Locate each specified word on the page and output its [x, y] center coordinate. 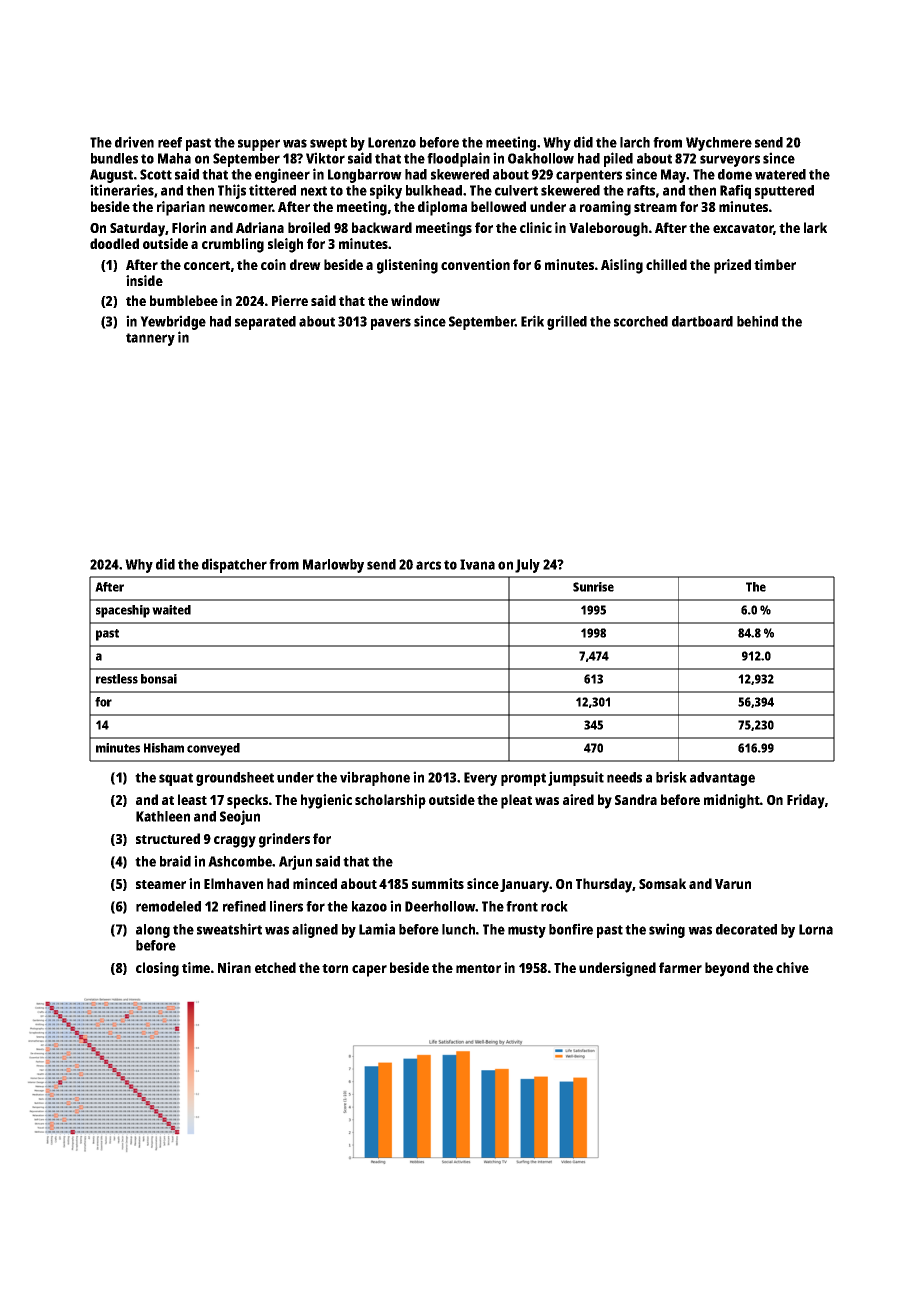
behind [757, 321]
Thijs [232, 191]
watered [780, 174]
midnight [732, 801]
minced [315, 883]
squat [176, 779]
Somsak [662, 883]
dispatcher [234, 565]
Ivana [477, 564]
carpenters [589, 176]
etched [275, 967]
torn [335, 968]
